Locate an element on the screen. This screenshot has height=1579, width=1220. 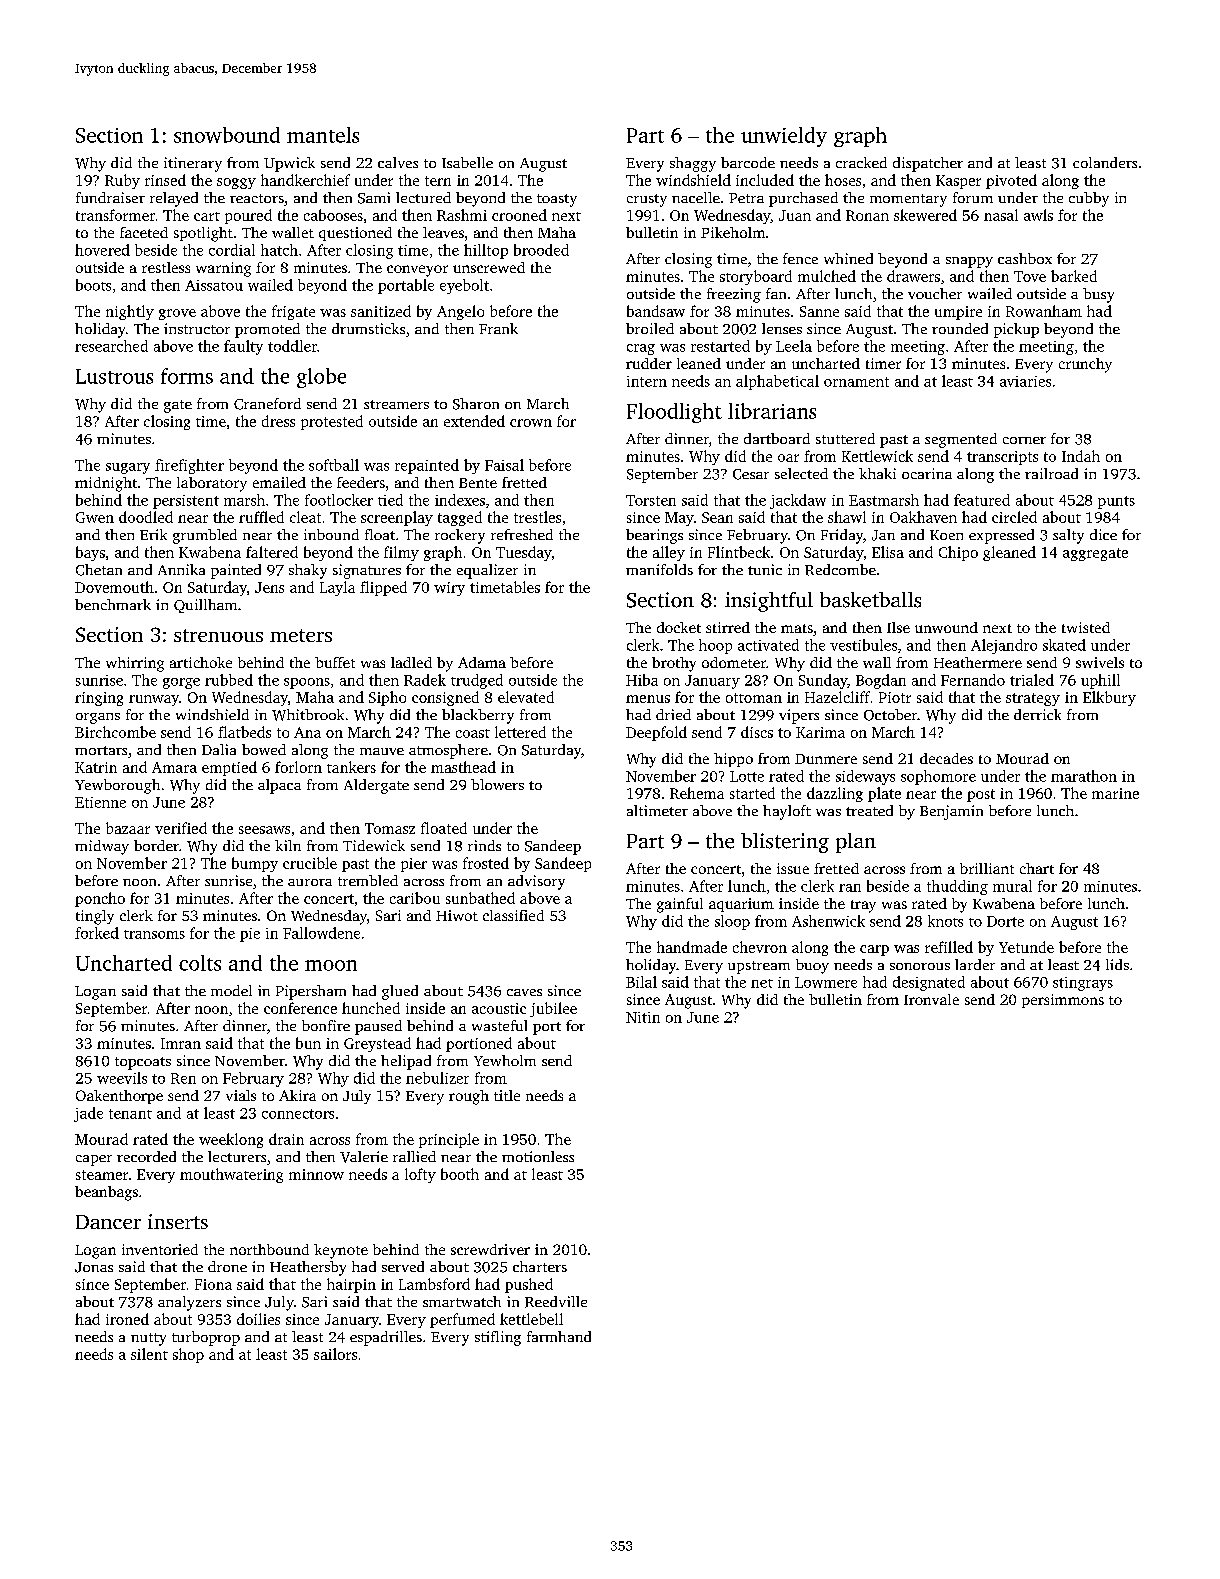
May is located at coordinates (679, 519).
